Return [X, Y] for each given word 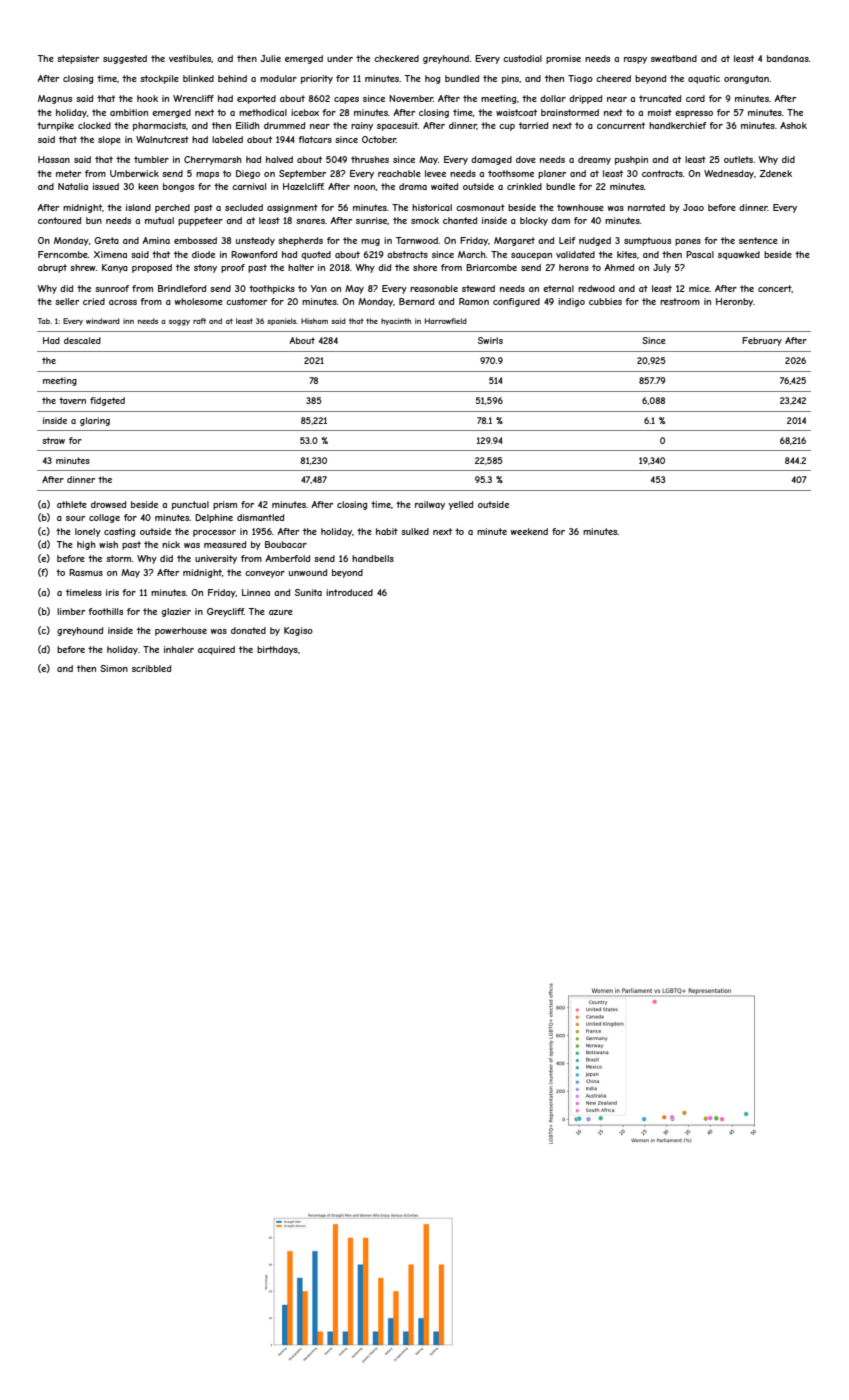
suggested [125, 59]
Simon [114, 668]
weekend [529, 531]
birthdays [277, 650]
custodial [522, 58]
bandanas [788, 58]
